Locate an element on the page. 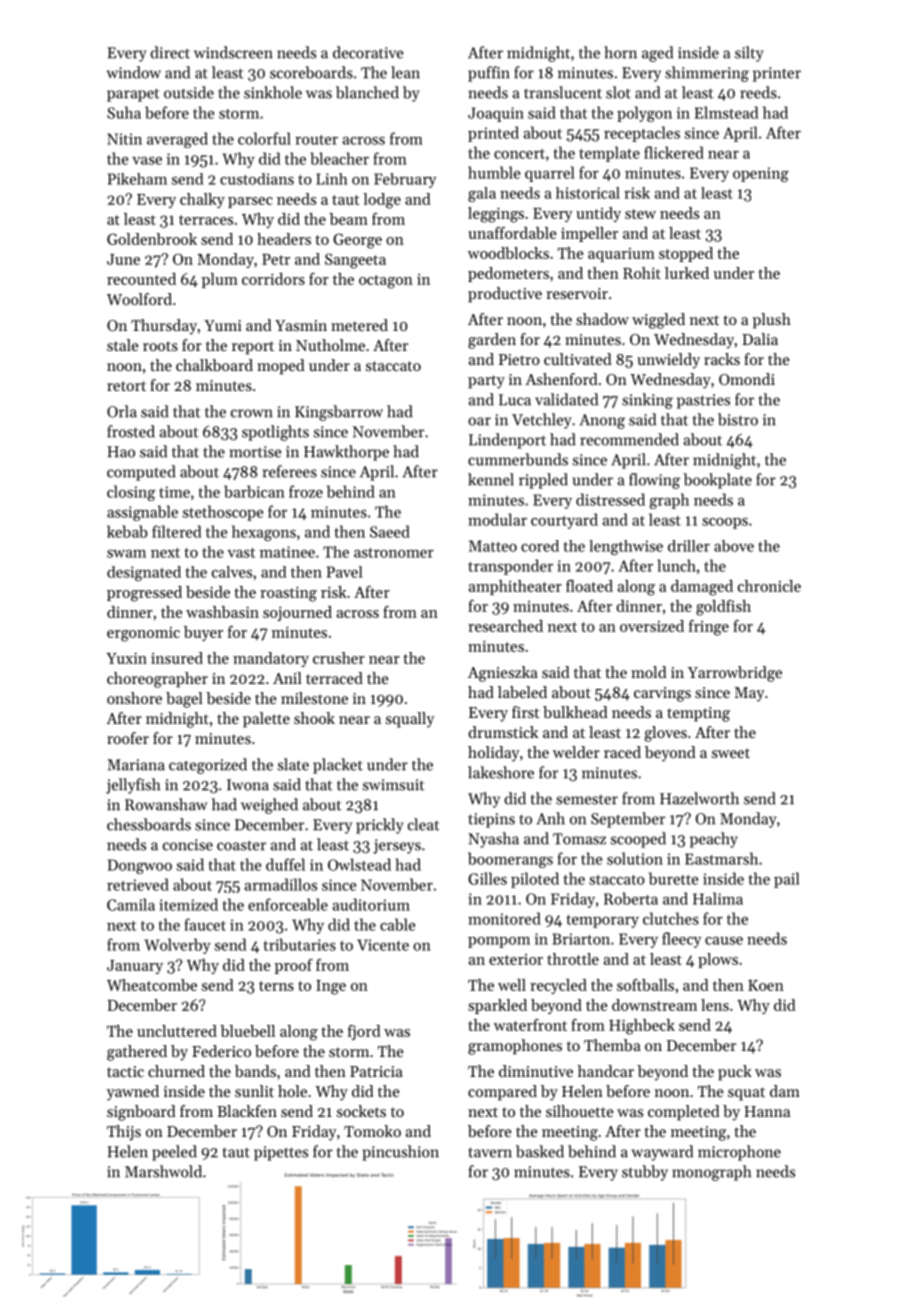 This image has height=1316, width=908. Saeed is located at coordinates (390, 531).
